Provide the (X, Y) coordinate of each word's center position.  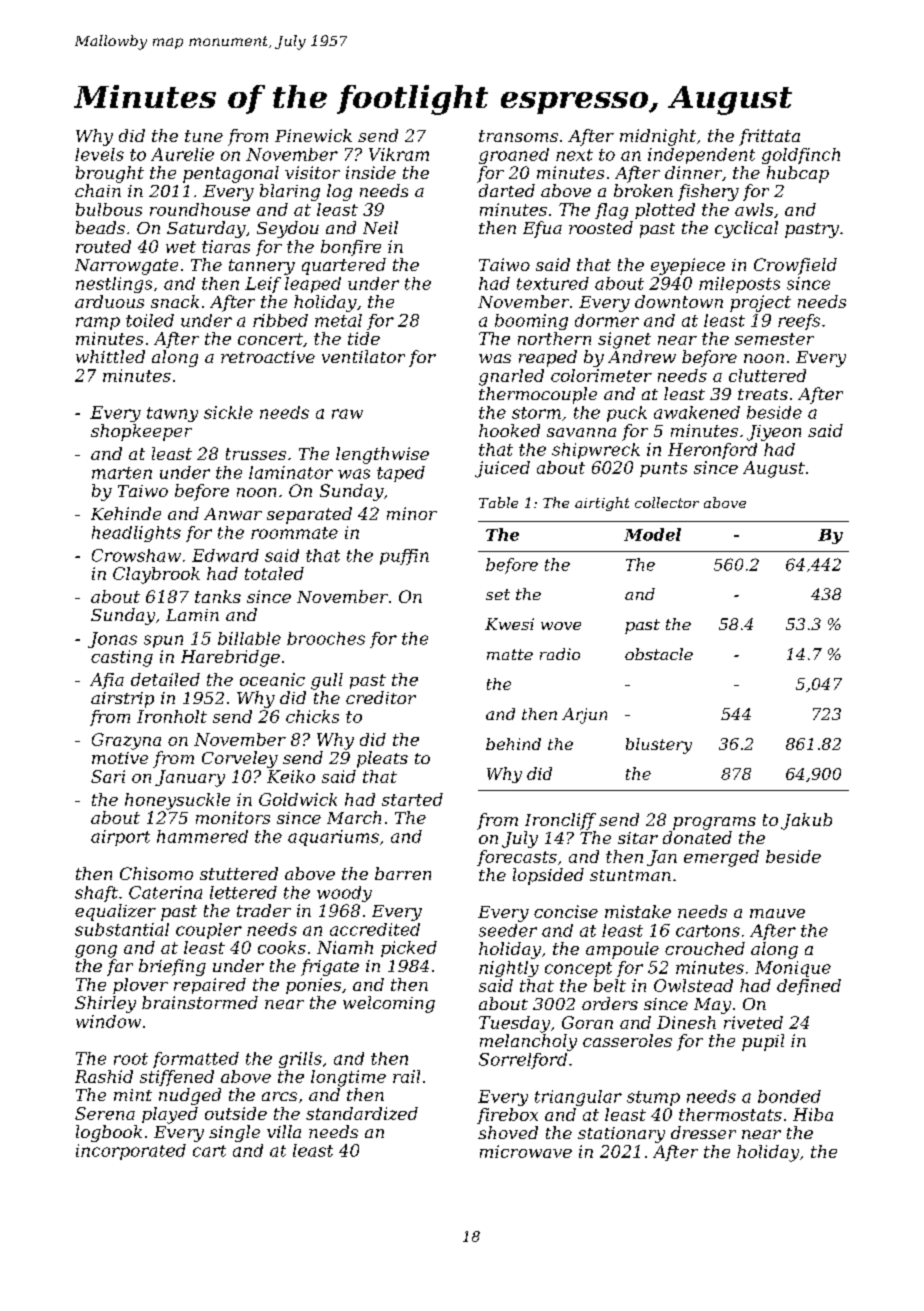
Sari (108, 776)
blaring (290, 192)
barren (403, 873)
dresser (703, 1132)
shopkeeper (141, 432)
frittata (769, 137)
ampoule (622, 950)
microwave (526, 1151)
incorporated (131, 1152)
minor (412, 513)
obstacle (659, 654)
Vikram (399, 154)
